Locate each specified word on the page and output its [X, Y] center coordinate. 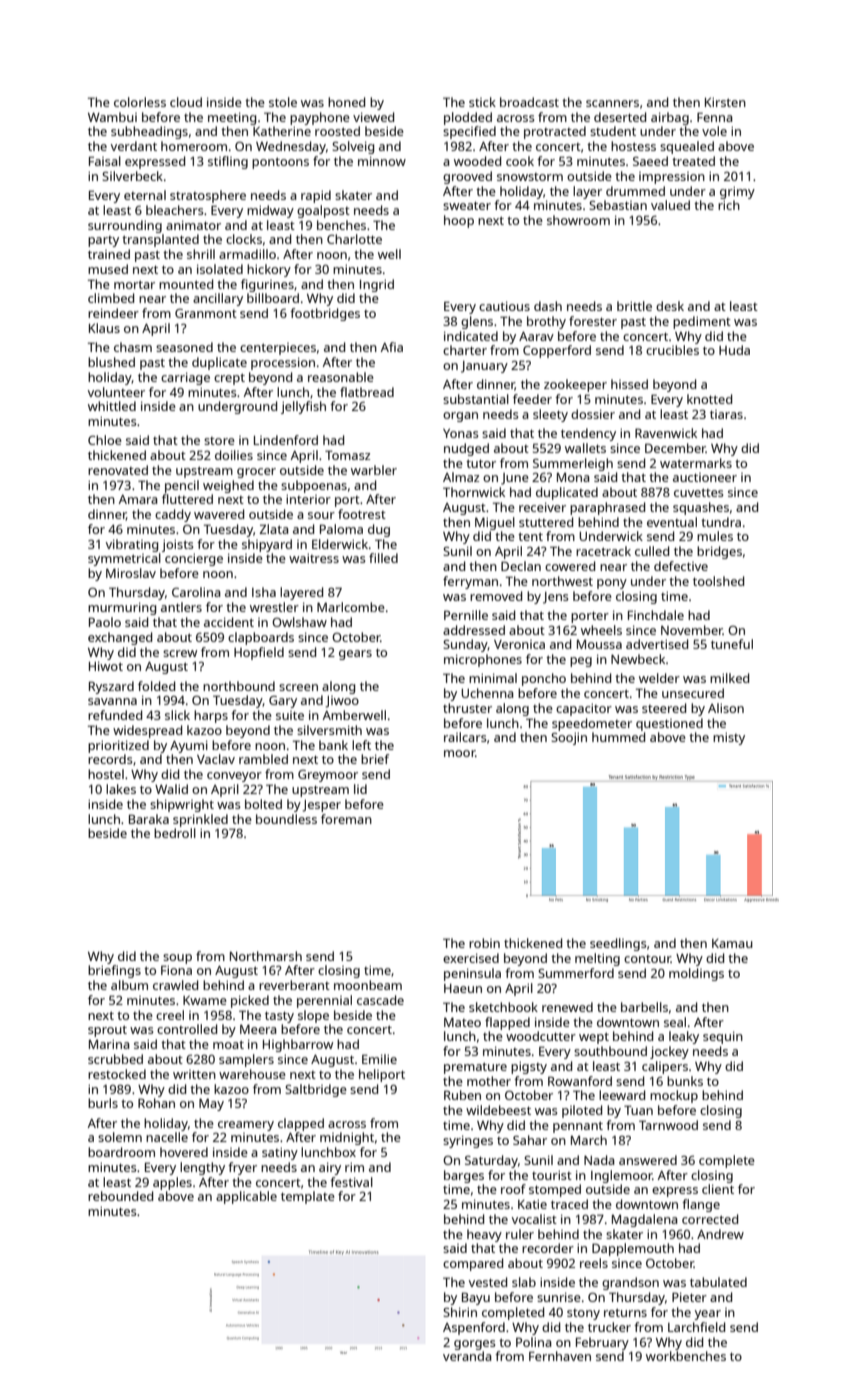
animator [193, 225]
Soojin [569, 738]
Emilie [379, 1059]
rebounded [120, 1196]
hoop [459, 221]
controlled [187, 1029]
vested [488, 1282]
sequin [723, 1037]
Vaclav [216, 759]
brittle [634, 306]
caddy [173, 515]
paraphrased [607, 508]
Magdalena [645, 1220]
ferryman [470, 582]
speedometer [592, 724]
